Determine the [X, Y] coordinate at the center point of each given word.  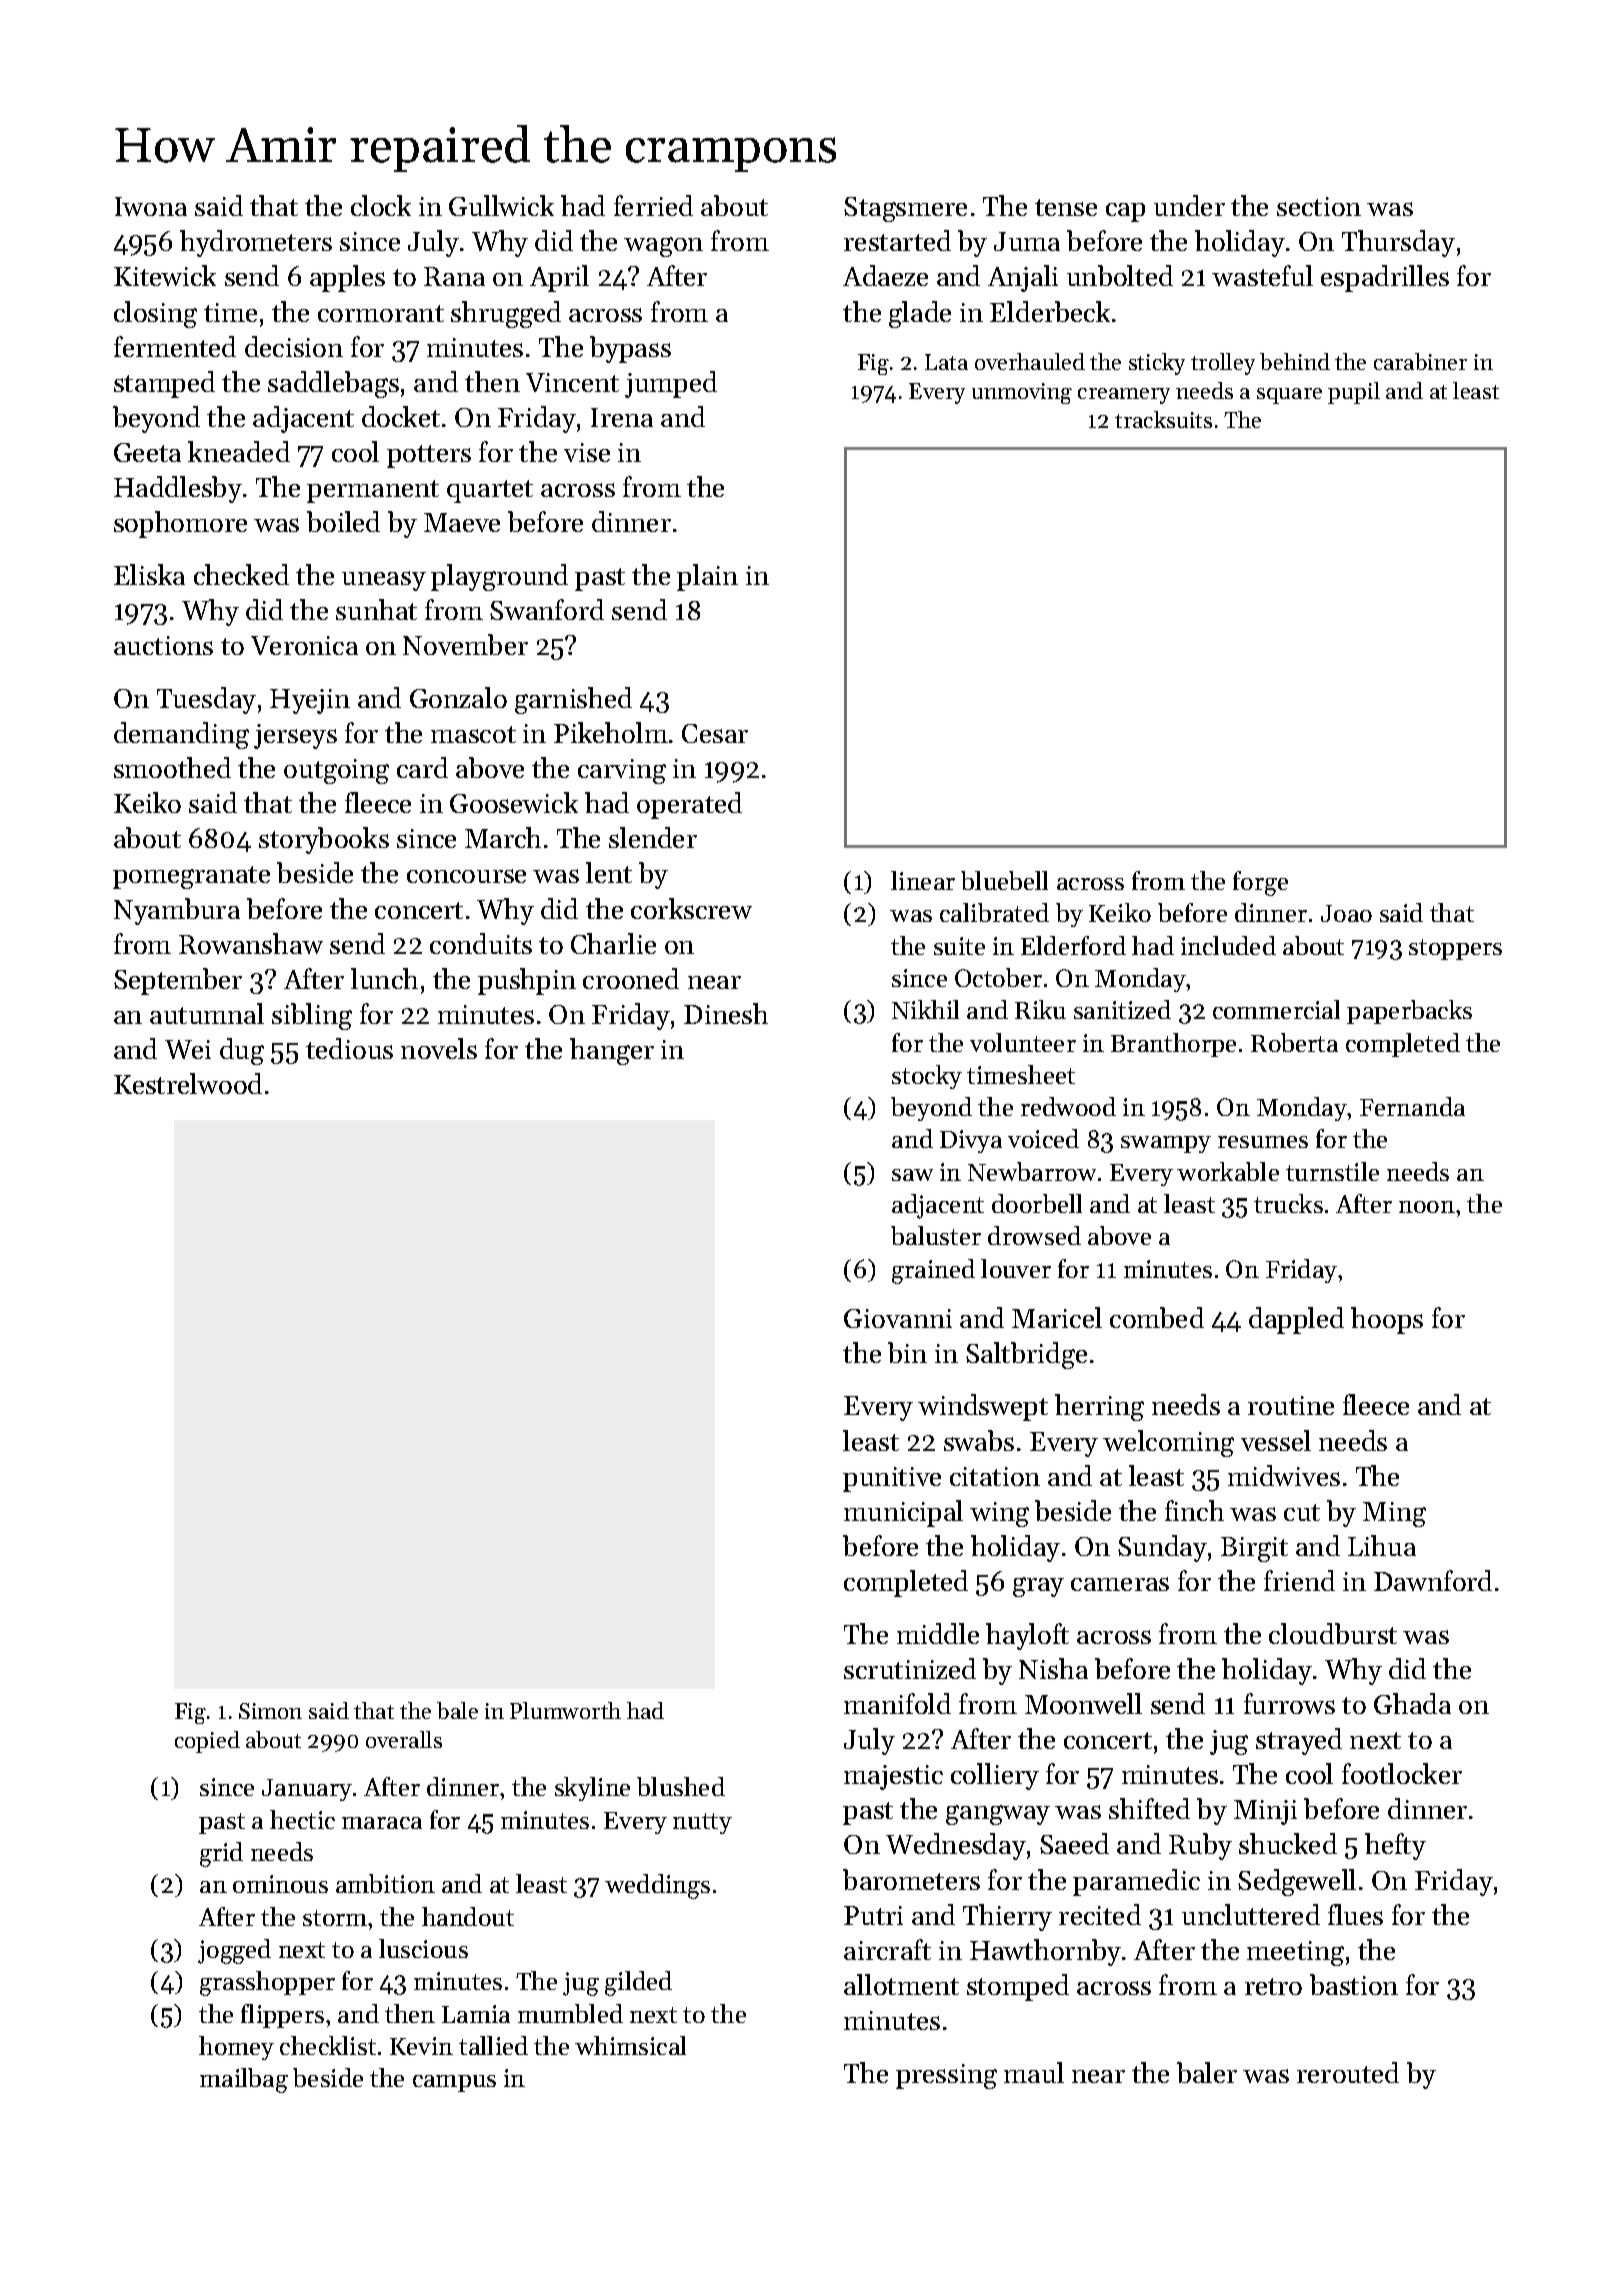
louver [1016, 1268]
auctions [163, 645]
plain [707, 577]
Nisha [1053, 1668]
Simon [270, 1711]
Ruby [1200, 1846]
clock [381, 205]
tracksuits [1163, 419]
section [1319, 206]
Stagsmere [905, 209]
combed [1157, 1317]
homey [236, 2048]
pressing [946, 2076]
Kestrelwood [188, 1083]
